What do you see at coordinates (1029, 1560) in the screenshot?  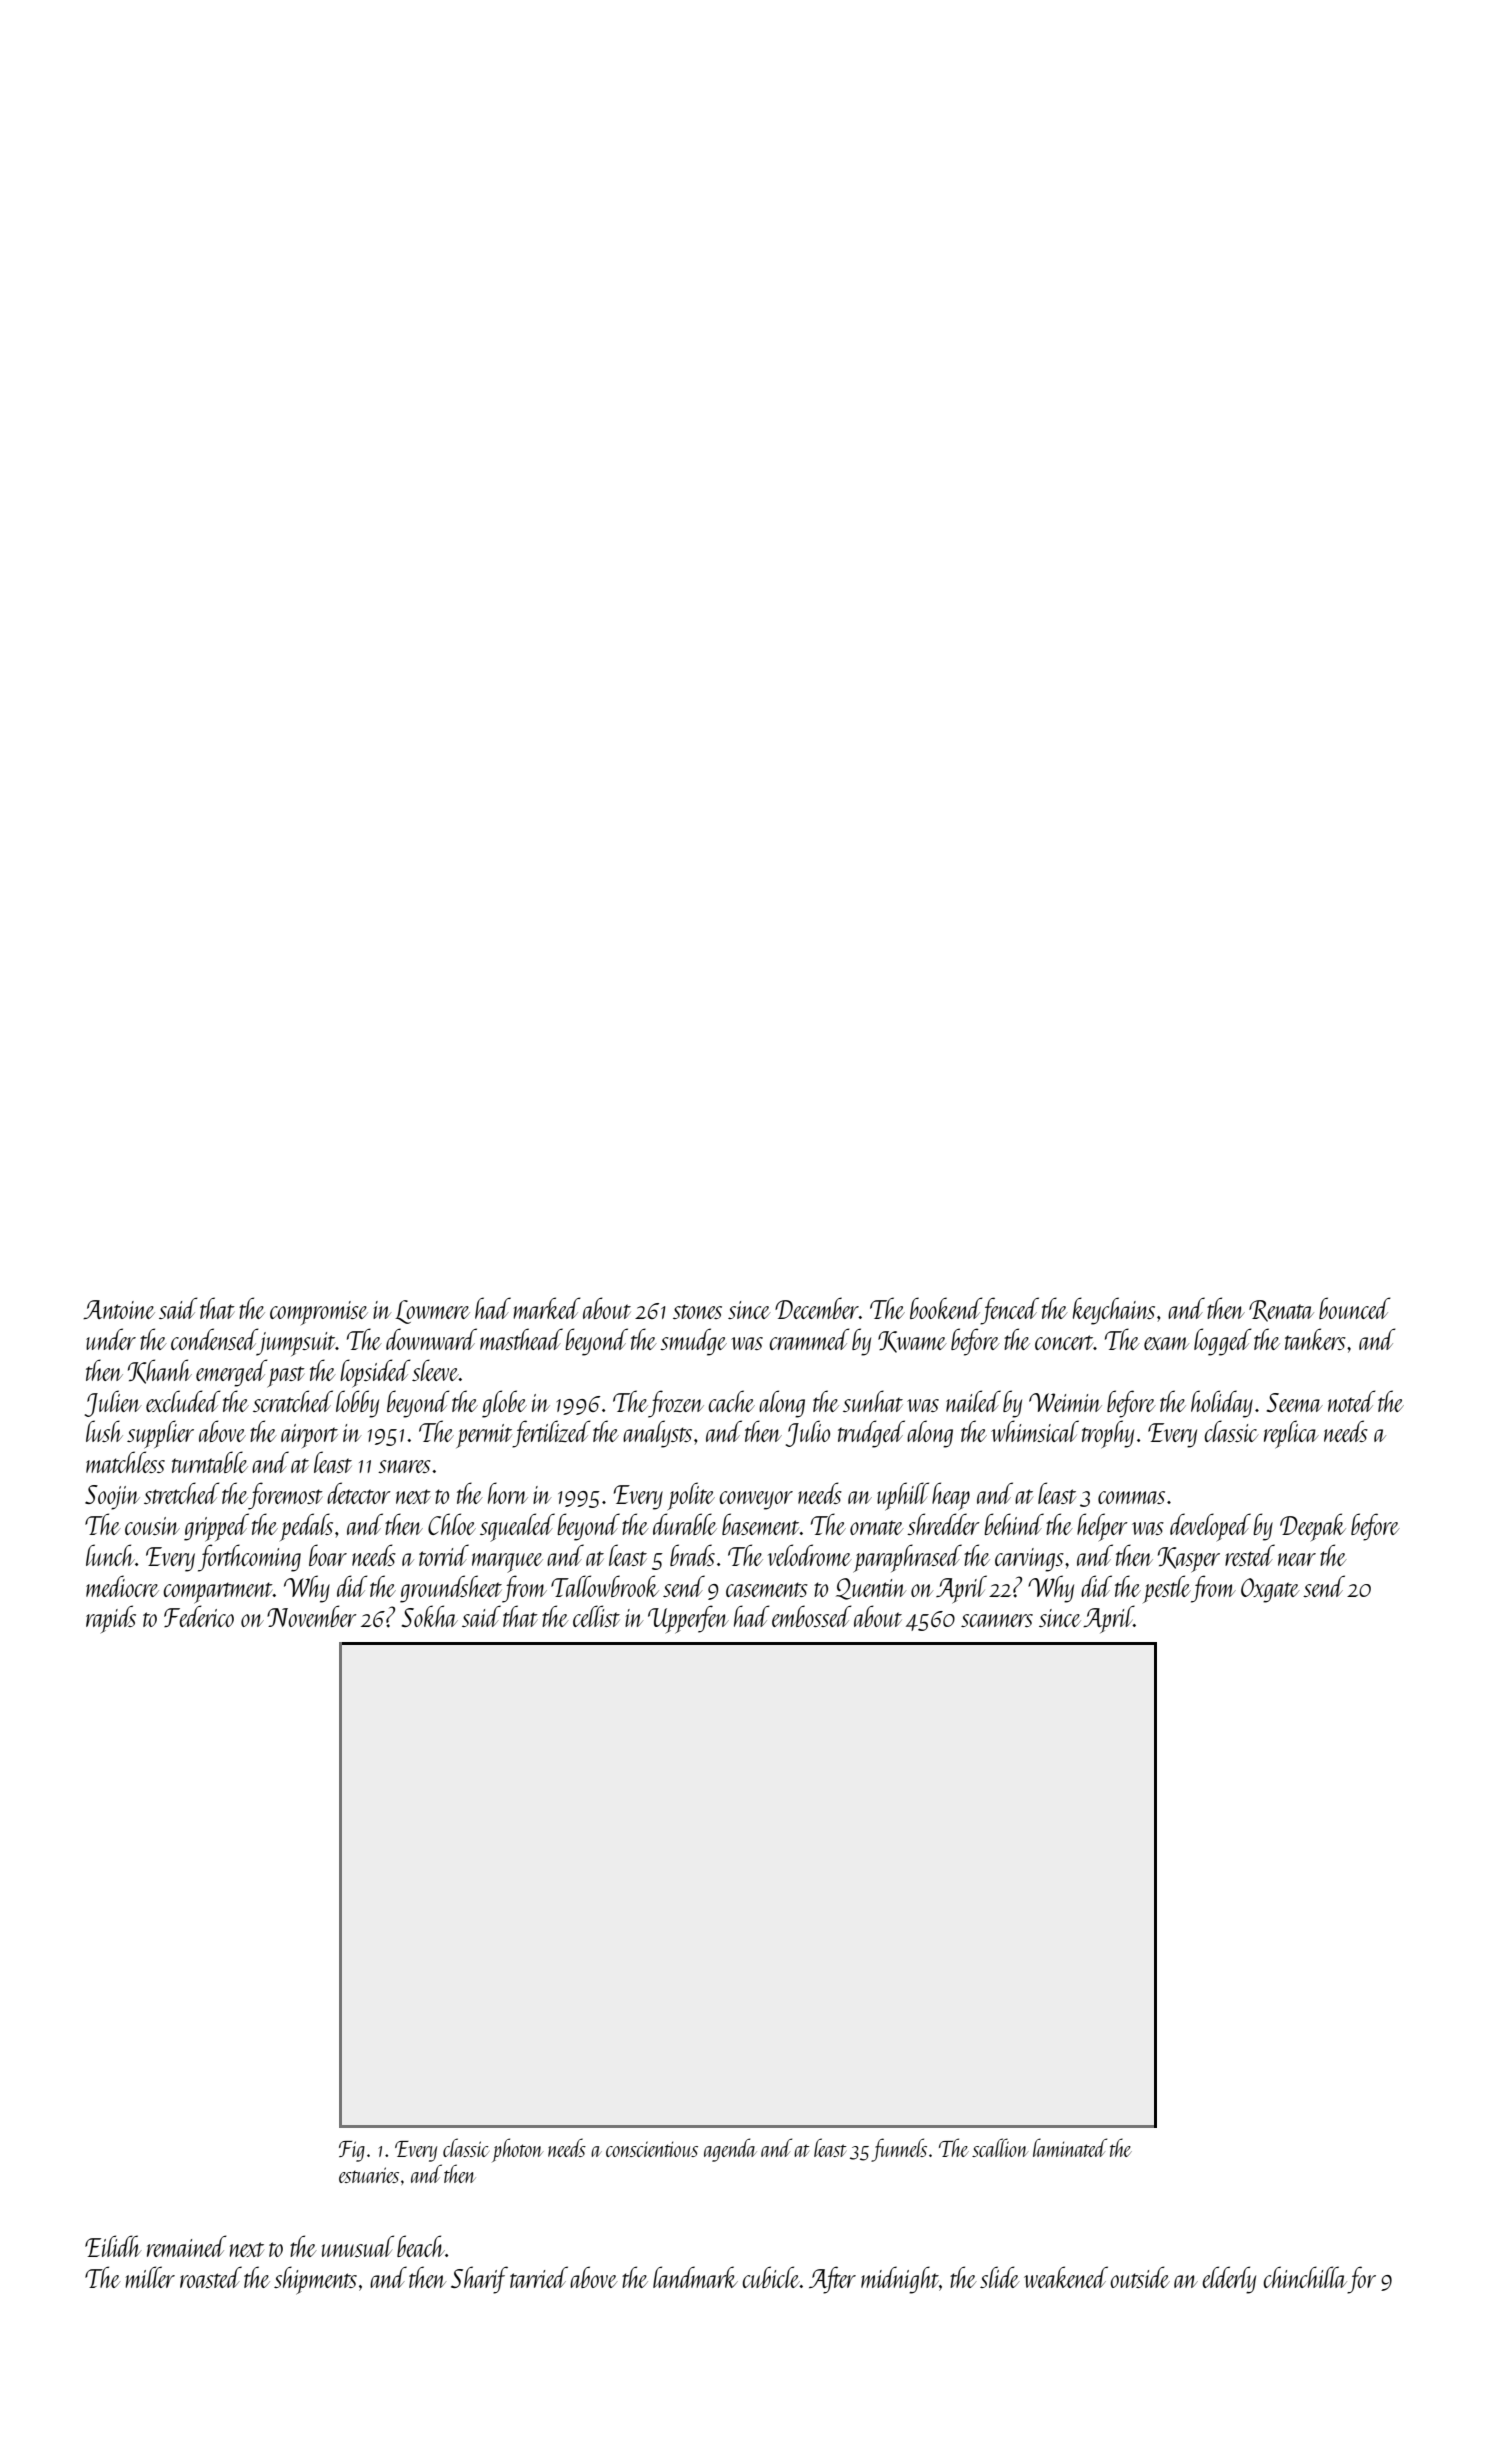 I see `carvings` at bounding box center [1029, 1560].
